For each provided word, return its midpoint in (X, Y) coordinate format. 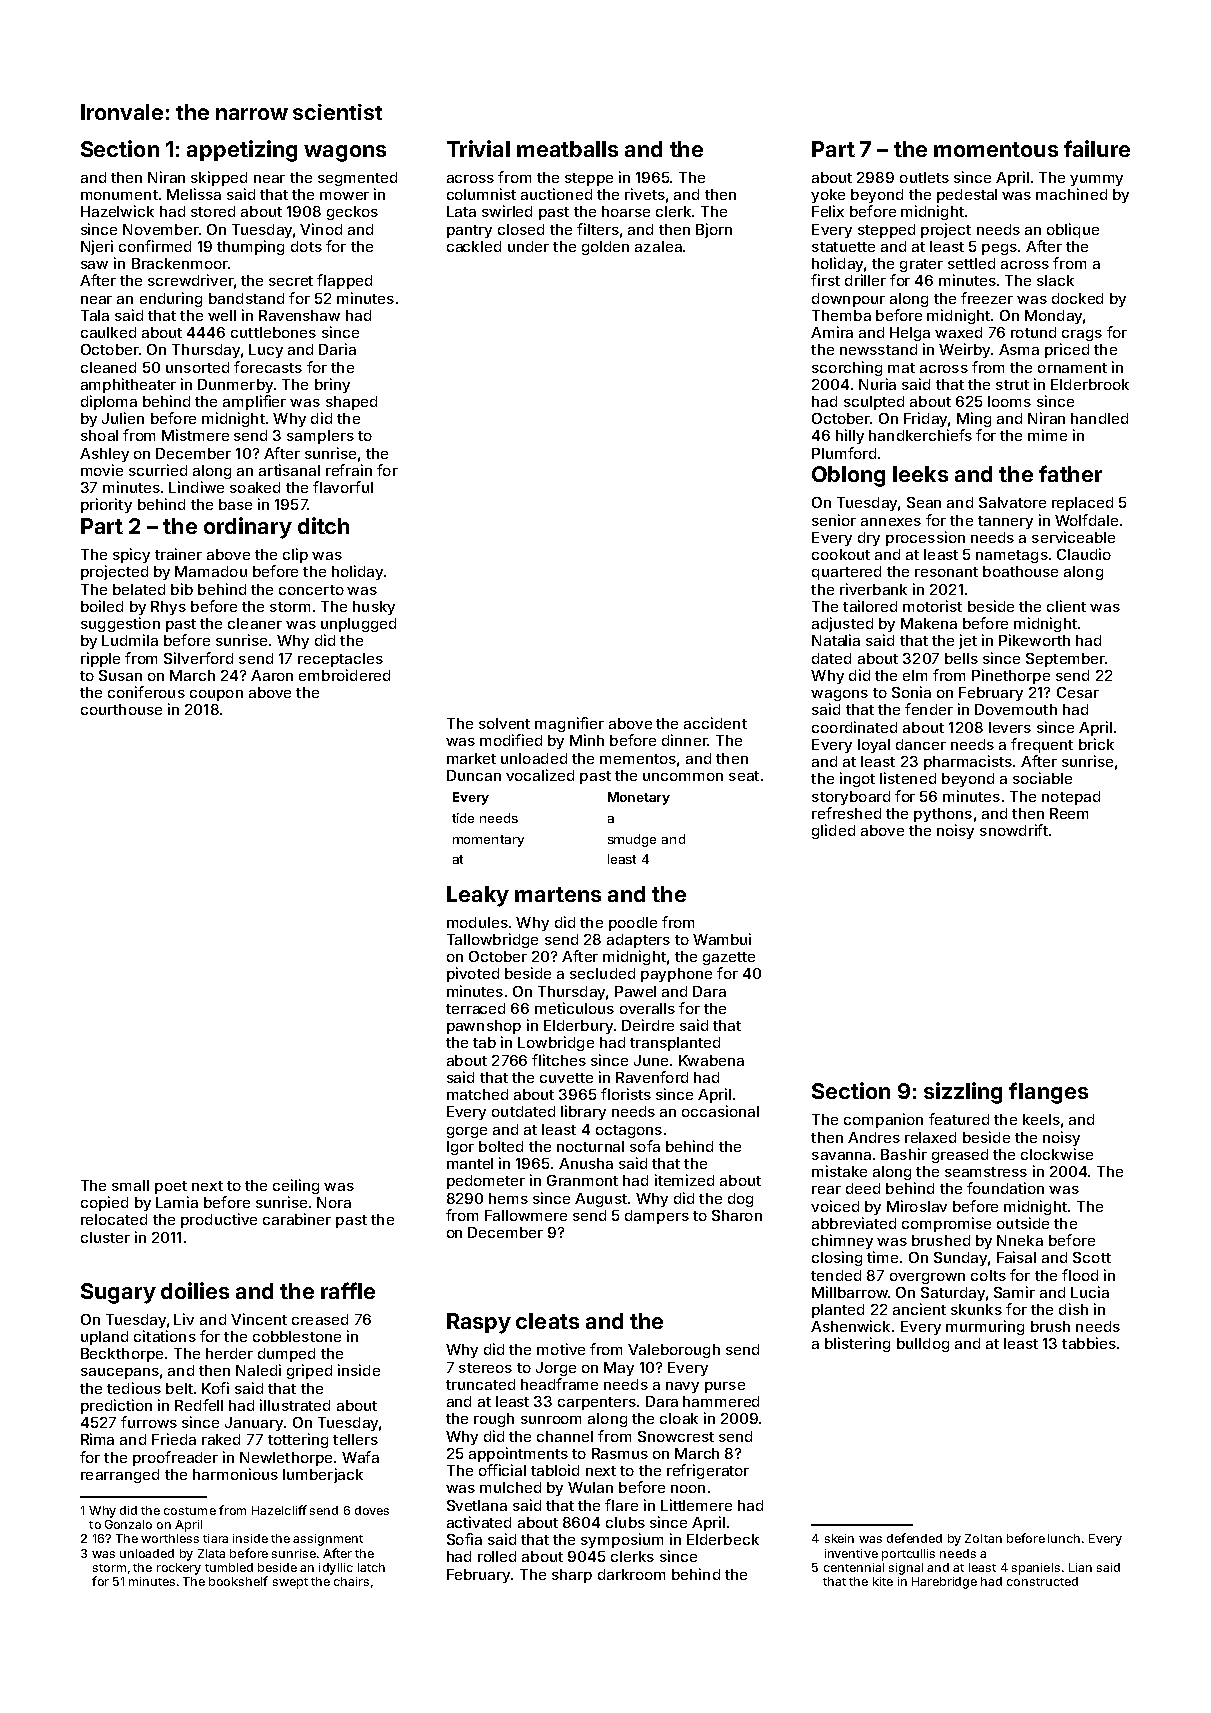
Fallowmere (526, 1215)
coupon (216, 695)
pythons (943, 815)
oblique (1073, 230)
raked (221, 1439)
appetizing (242, 151)
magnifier (569, 724)
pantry (469, 231)
